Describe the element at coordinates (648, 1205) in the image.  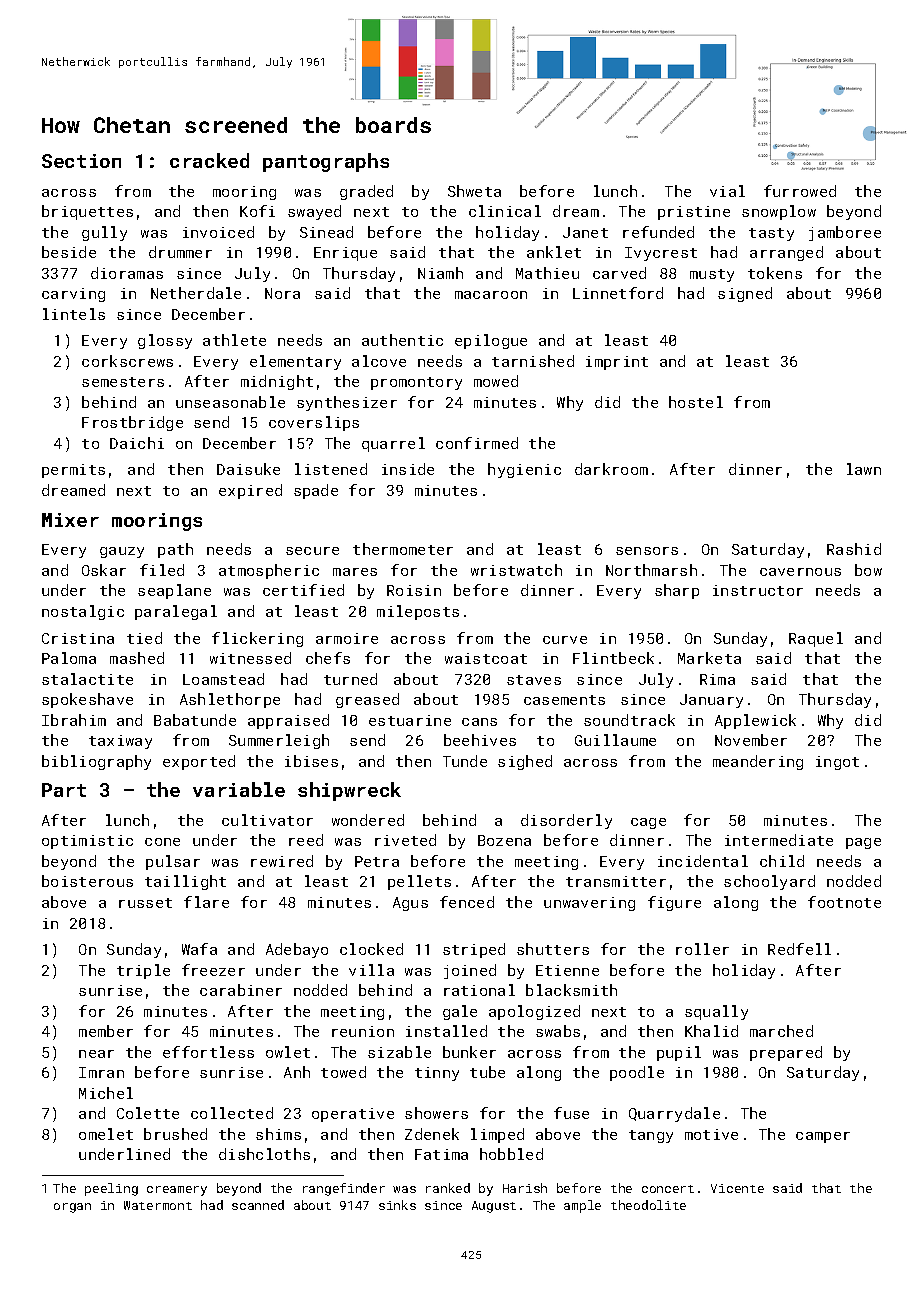
I see `theodolite` at that location.
